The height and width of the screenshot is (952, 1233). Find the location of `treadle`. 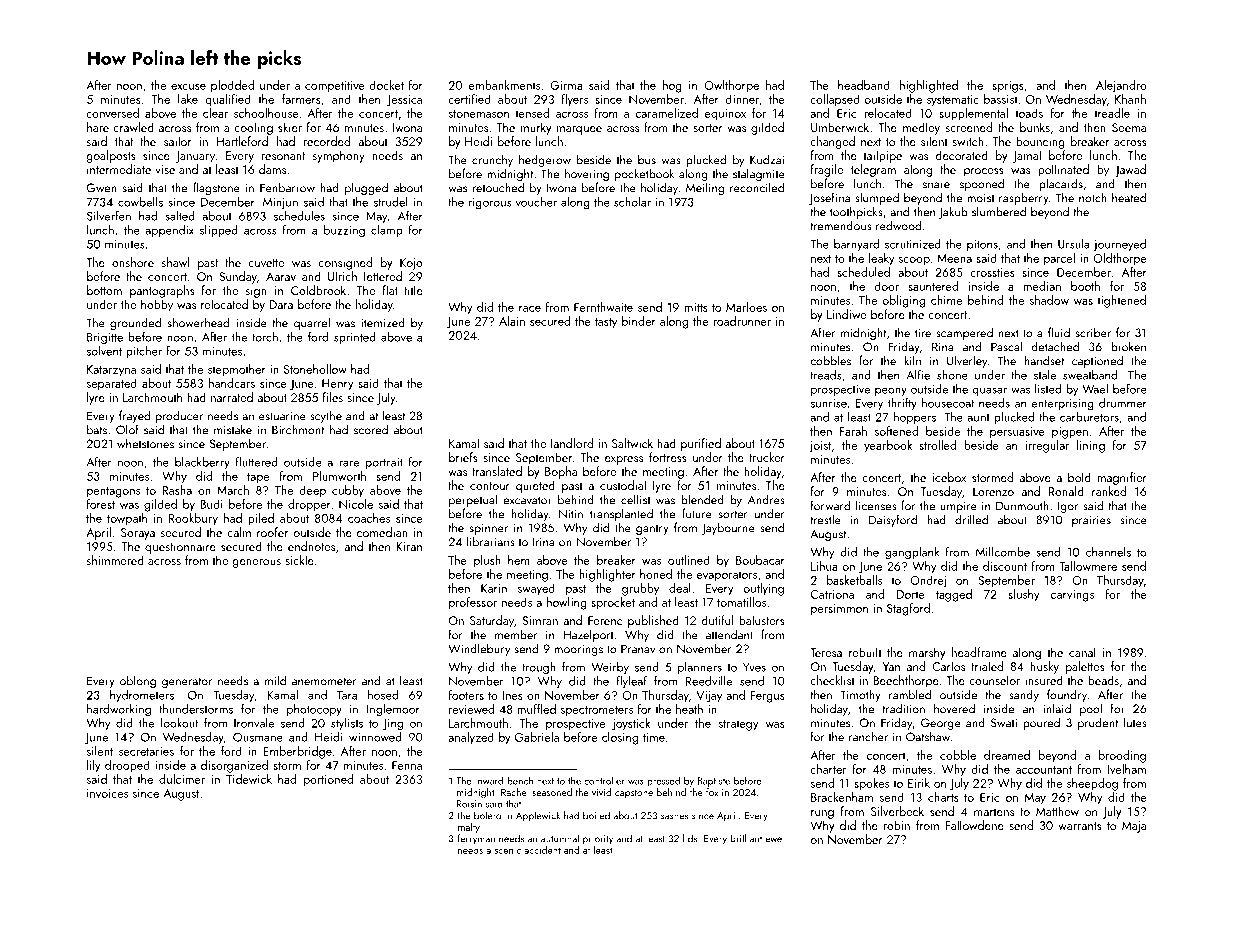

treadle is located at coordinates (1112, 113).
